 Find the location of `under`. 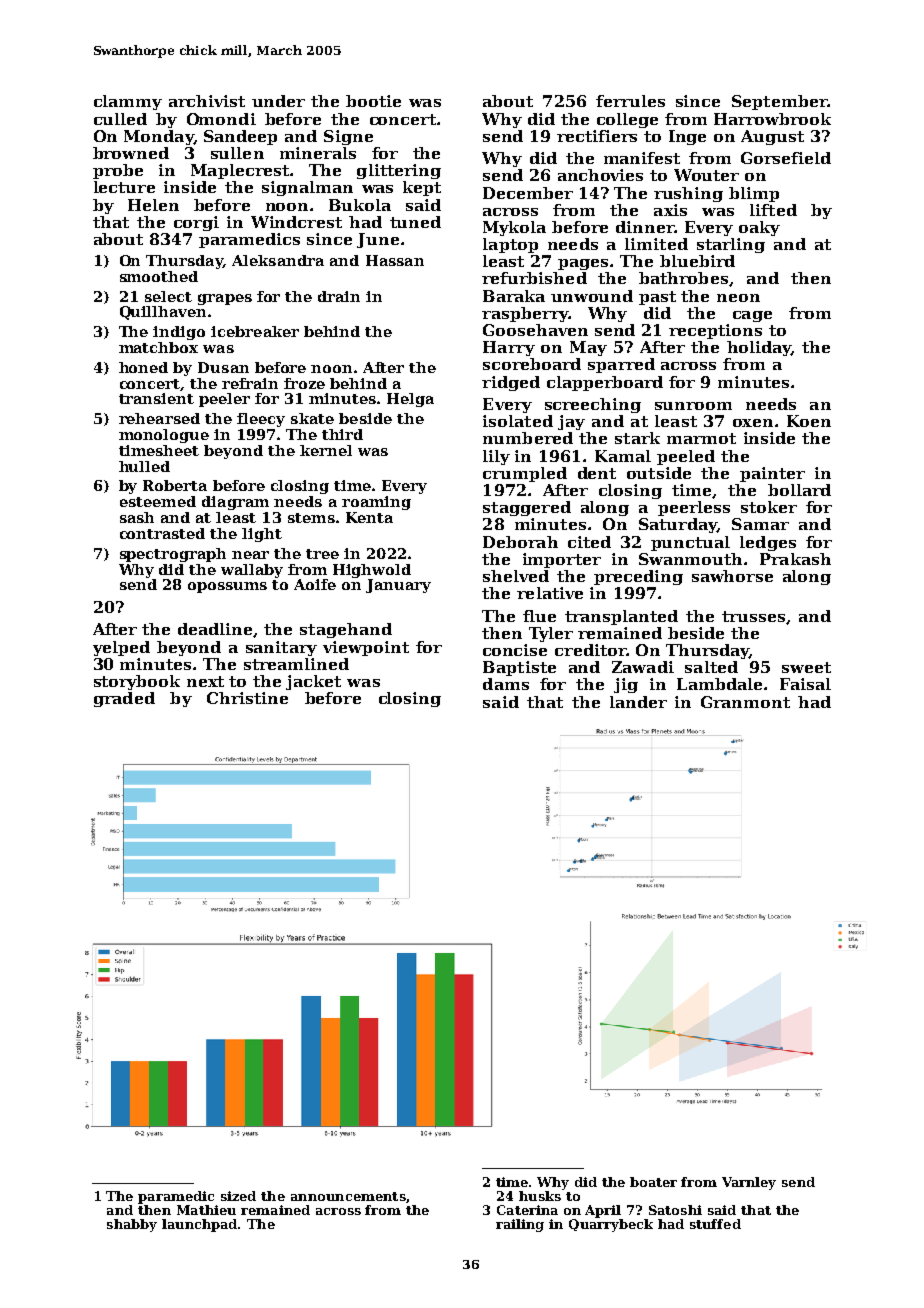

under is located at coordinates (278, 101).
